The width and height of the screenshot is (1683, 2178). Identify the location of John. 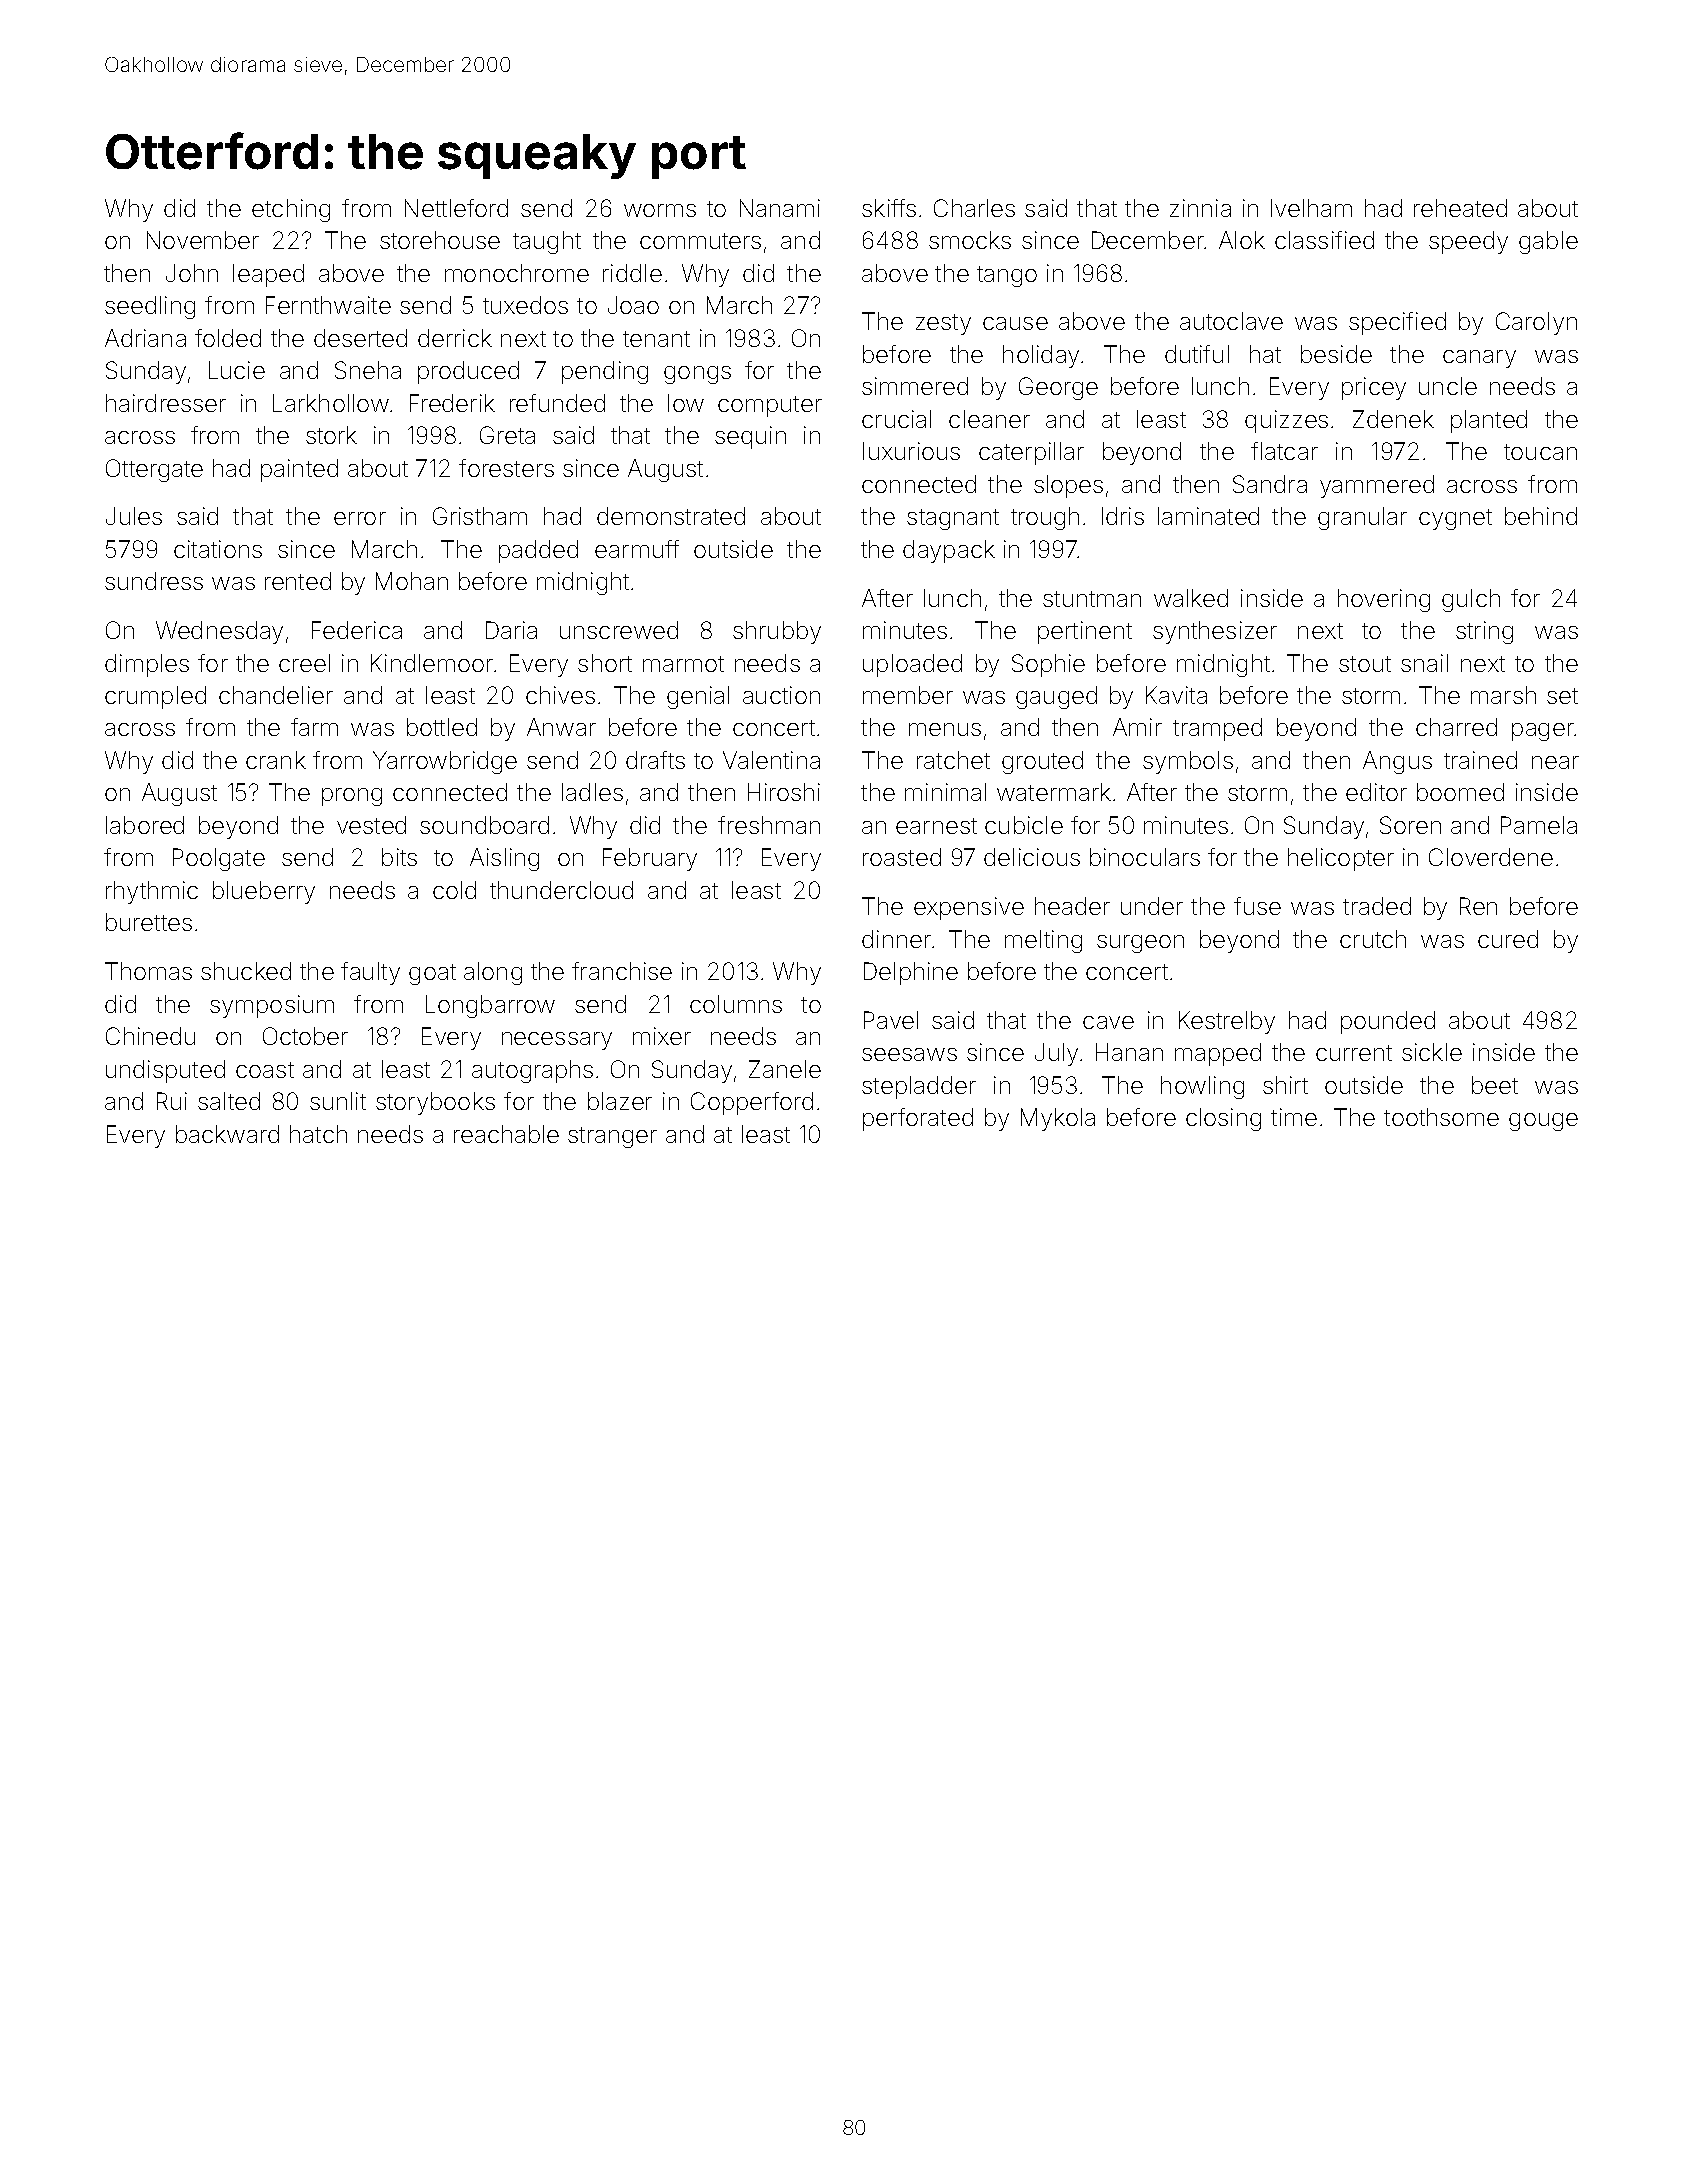
(192, 273).
